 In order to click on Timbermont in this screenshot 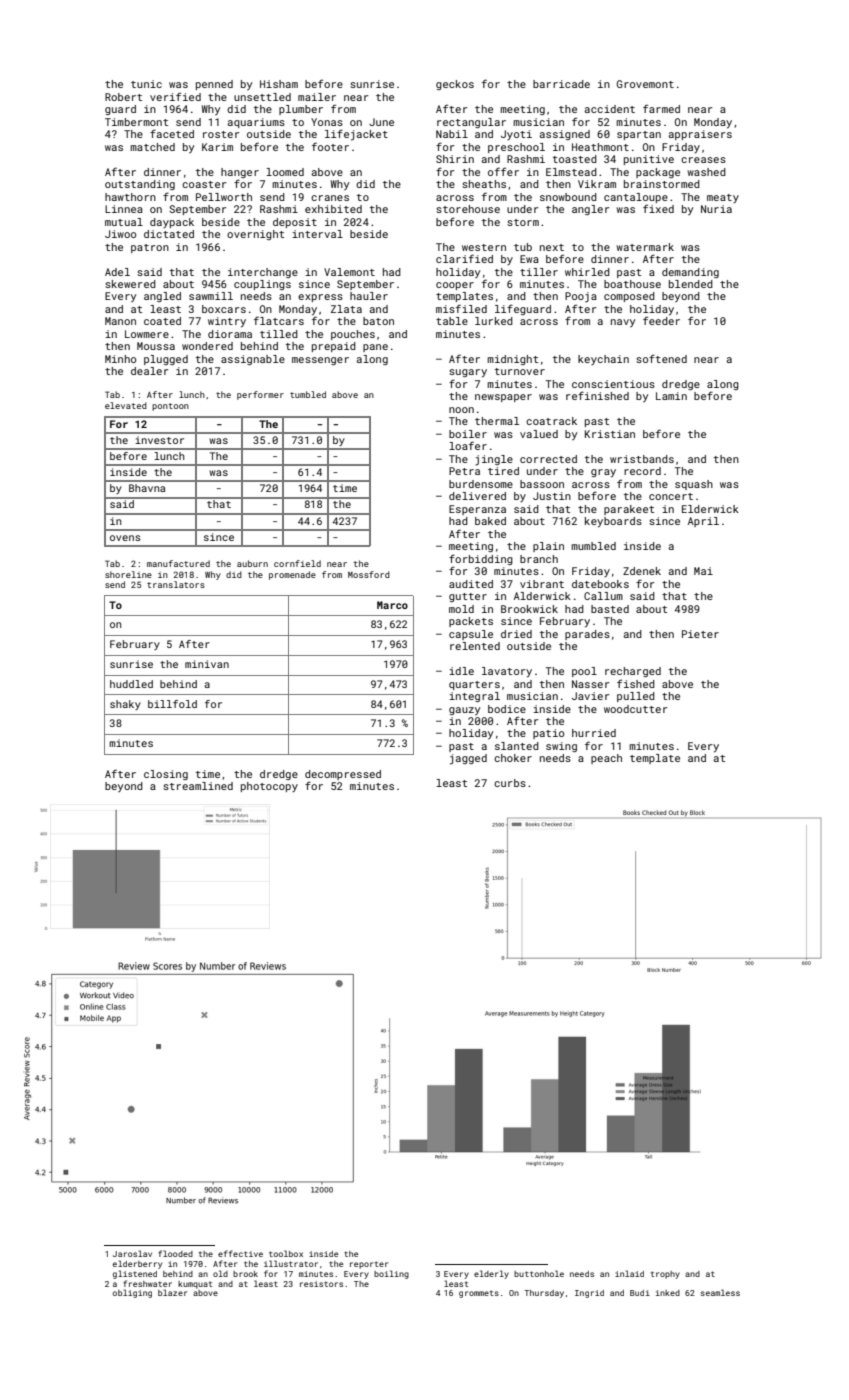, I will do `click(136, 122)`.
